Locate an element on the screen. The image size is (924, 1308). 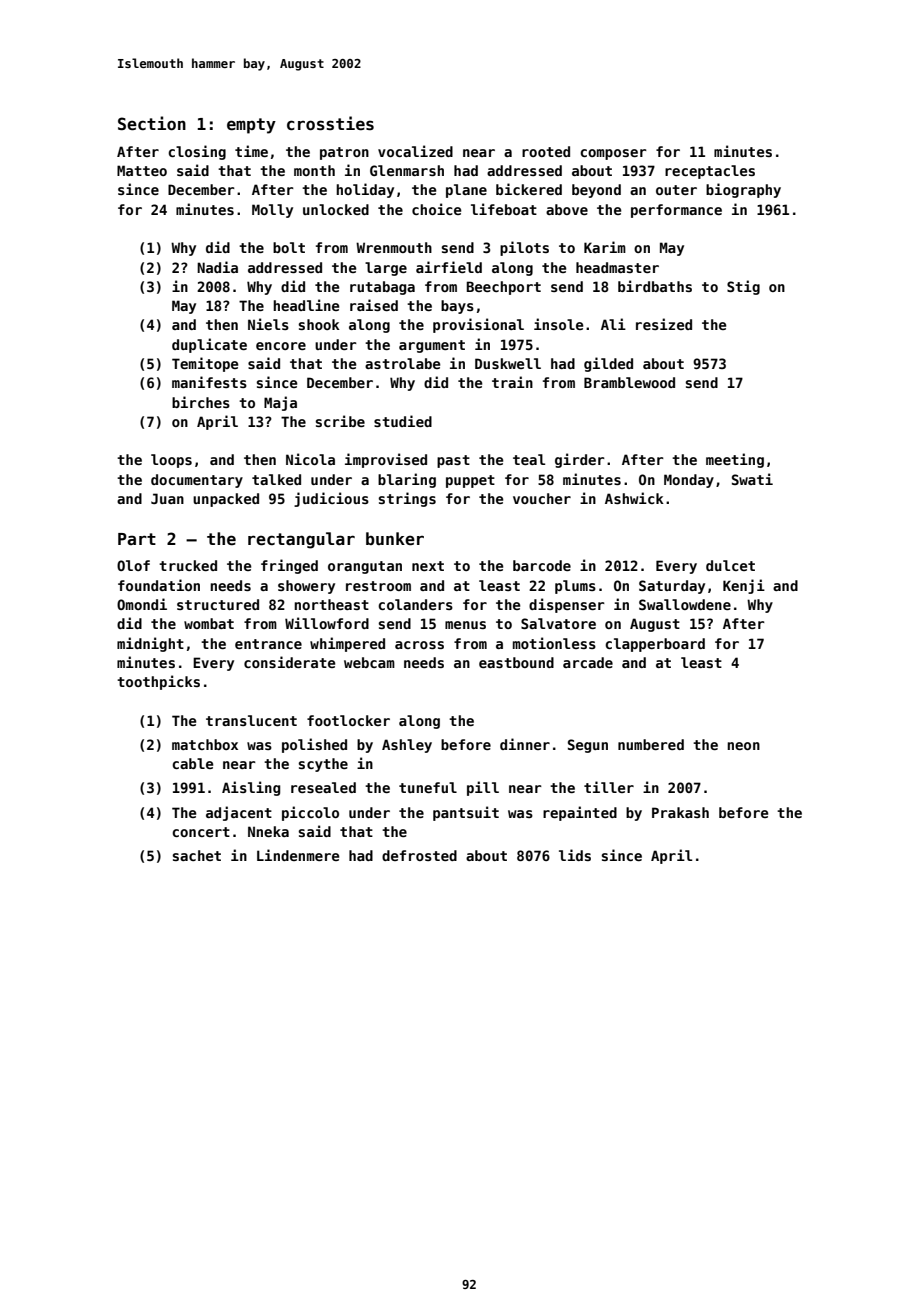
bunker is located at coordinates (395, 539).
